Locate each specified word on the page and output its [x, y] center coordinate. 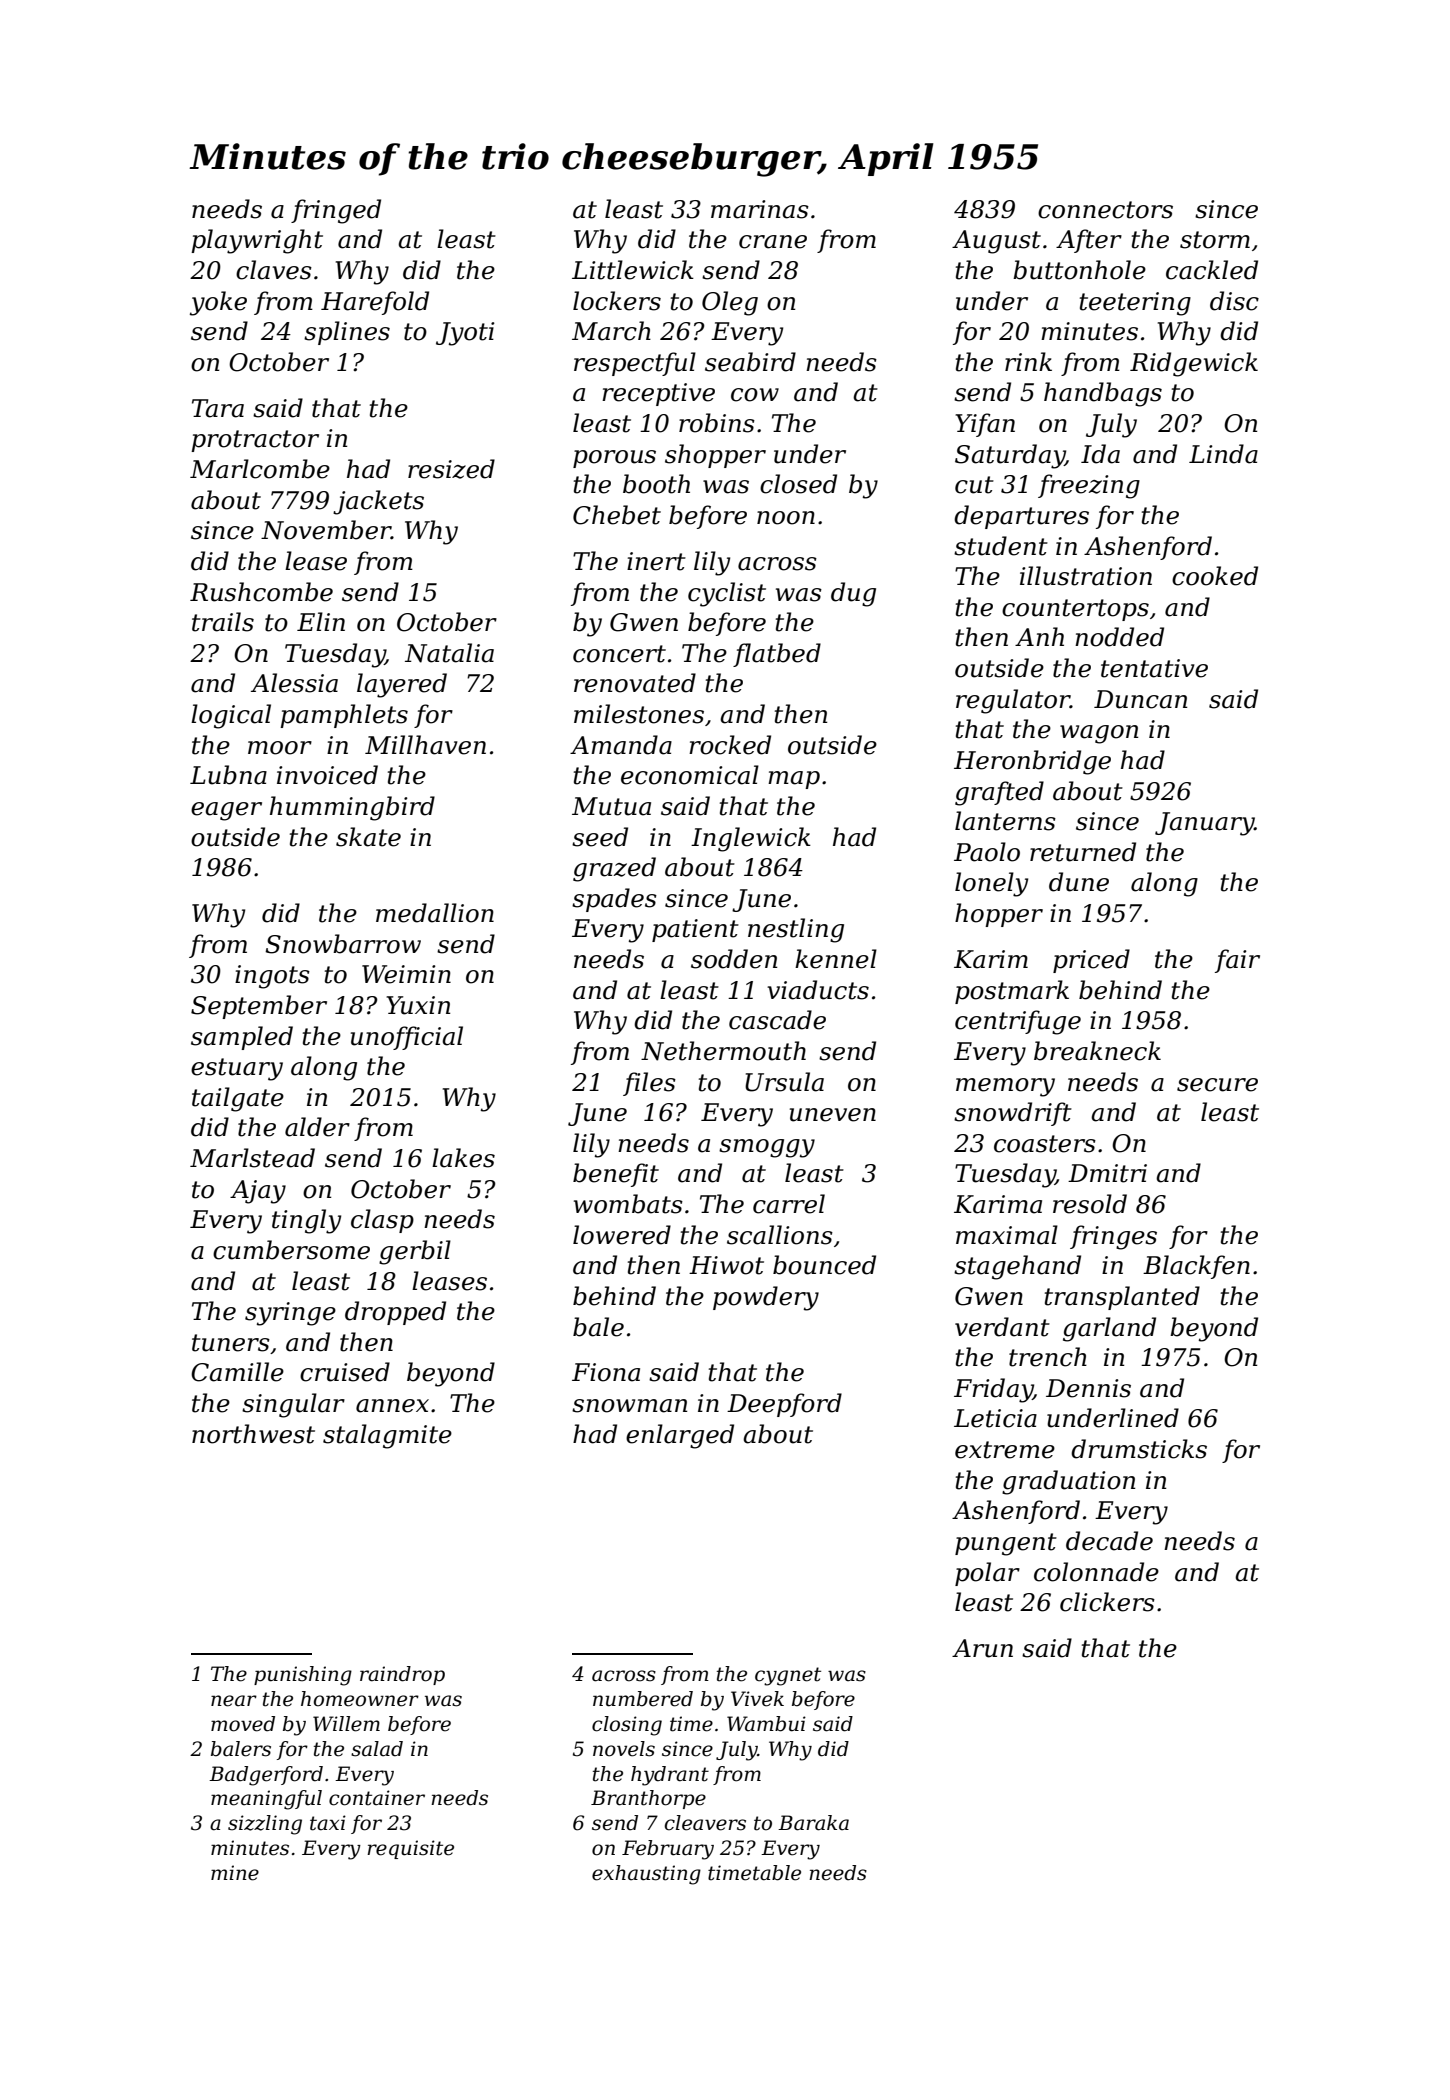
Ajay [258, 1192]
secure [1217, 1085]
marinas [760, 209]
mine [235, 1873]
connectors [1105, 210]
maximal [1007, 1235]
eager [226, 811]
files [649, 1084]
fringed [336, 211]
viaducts [818, 990]
